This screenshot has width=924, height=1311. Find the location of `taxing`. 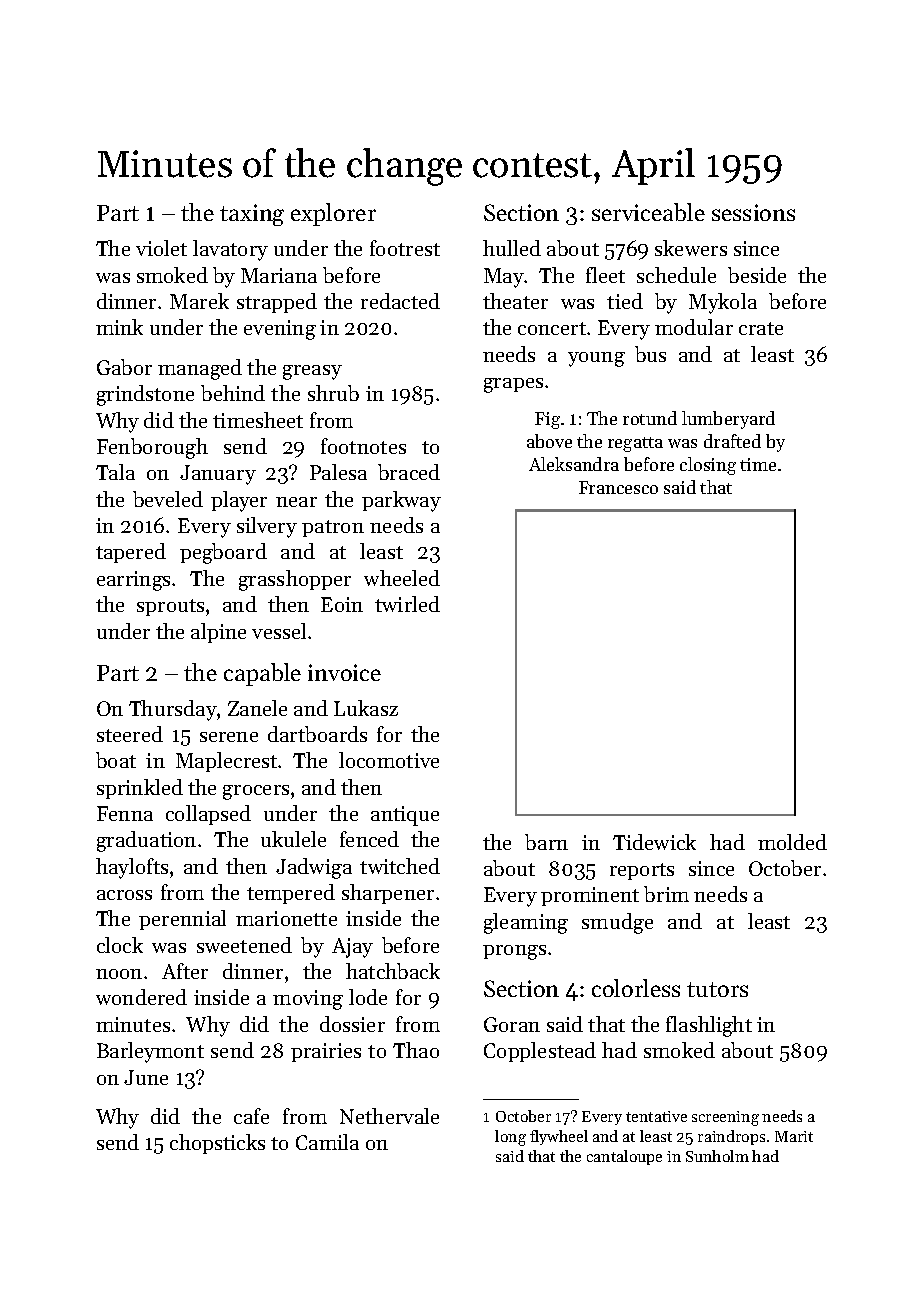

taxing is located at coordinates (252, 215).
